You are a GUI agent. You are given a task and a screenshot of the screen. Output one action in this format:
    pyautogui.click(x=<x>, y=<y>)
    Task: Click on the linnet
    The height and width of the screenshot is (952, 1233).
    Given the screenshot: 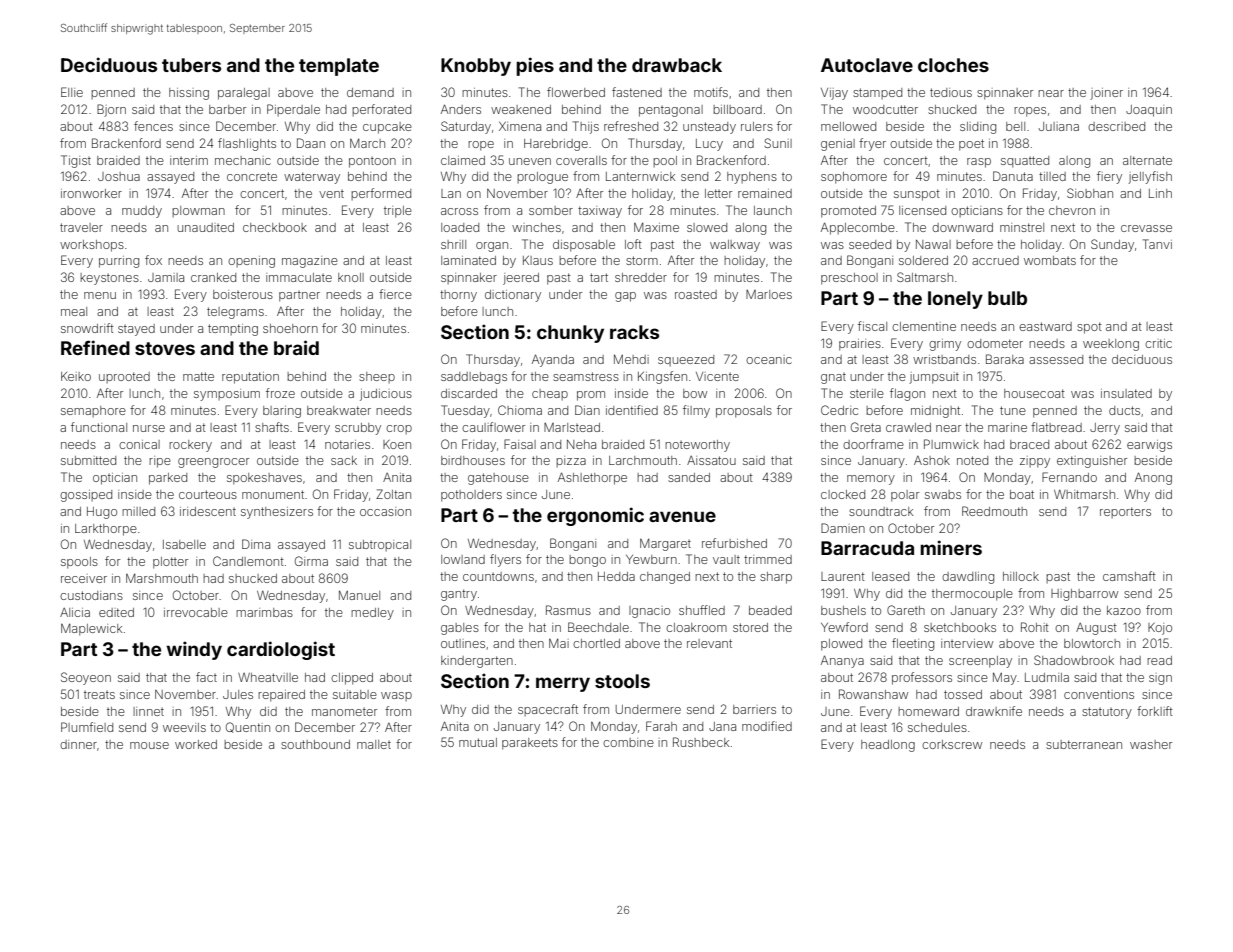 What is the action you would take?
    pyautogui.click(x=148, y=711)
